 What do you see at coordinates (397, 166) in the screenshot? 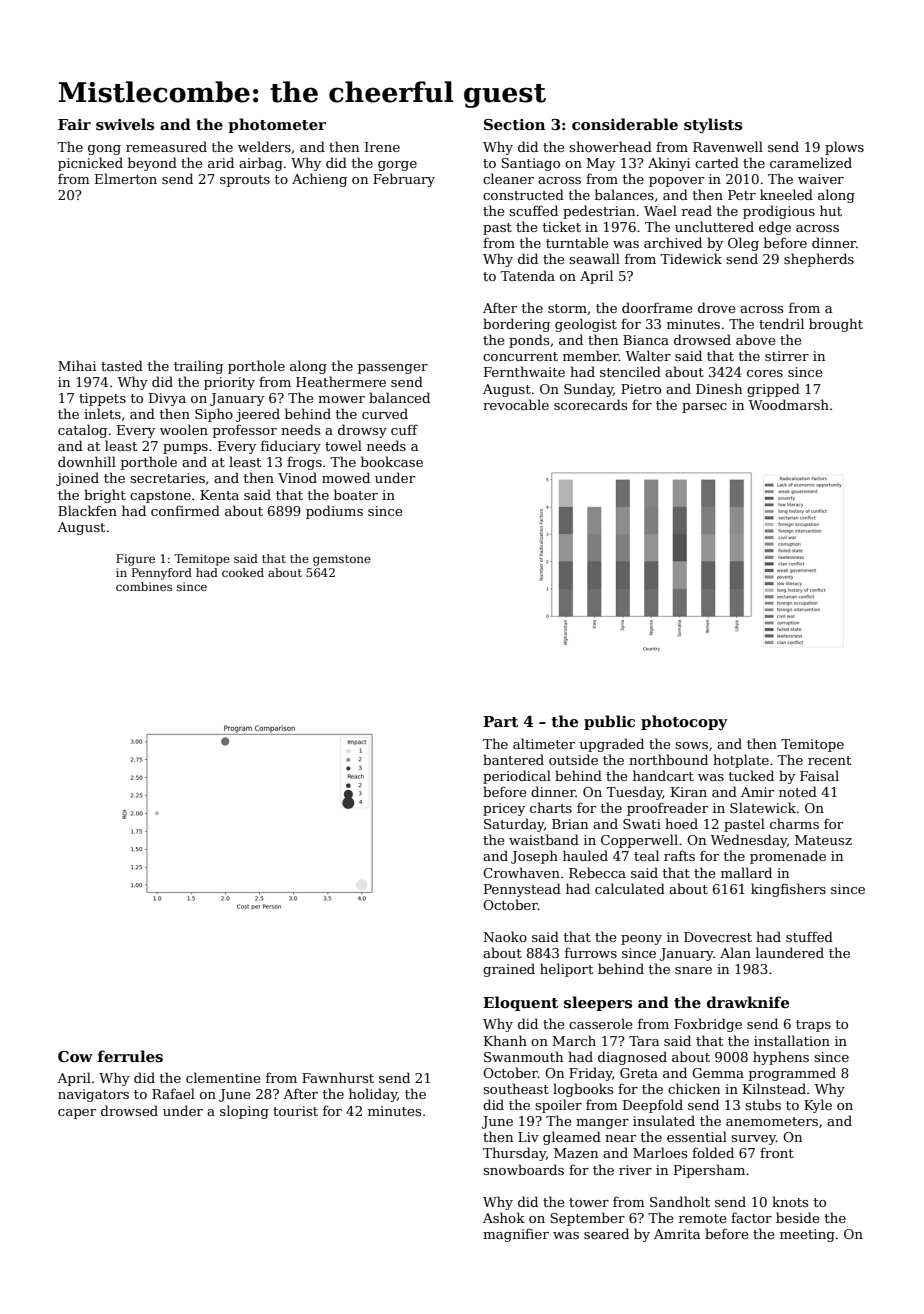
I see `gorge` at bounding box center [397, 166].
